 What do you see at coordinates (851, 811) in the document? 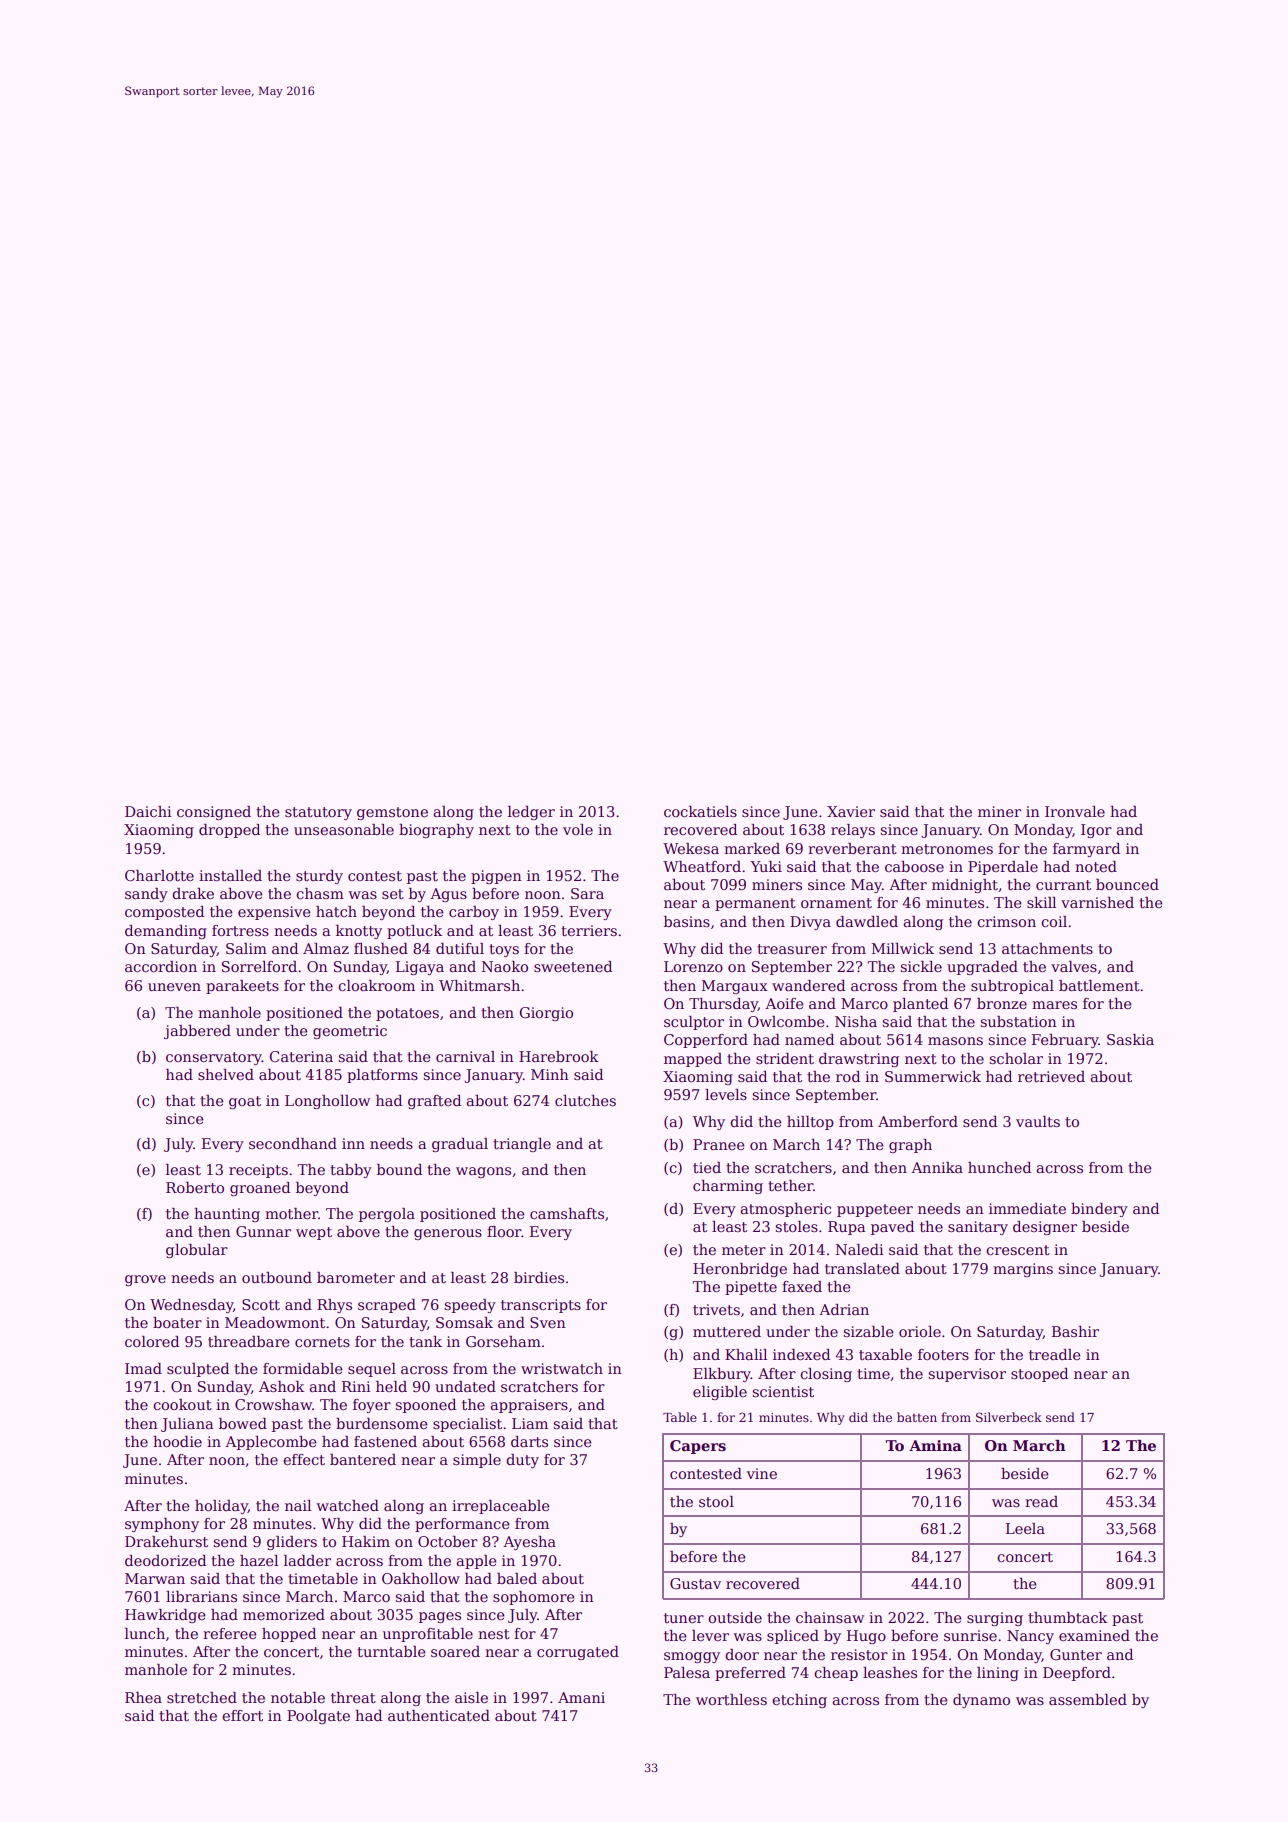
I see `Xavier` at bounding box center [851, 811].
